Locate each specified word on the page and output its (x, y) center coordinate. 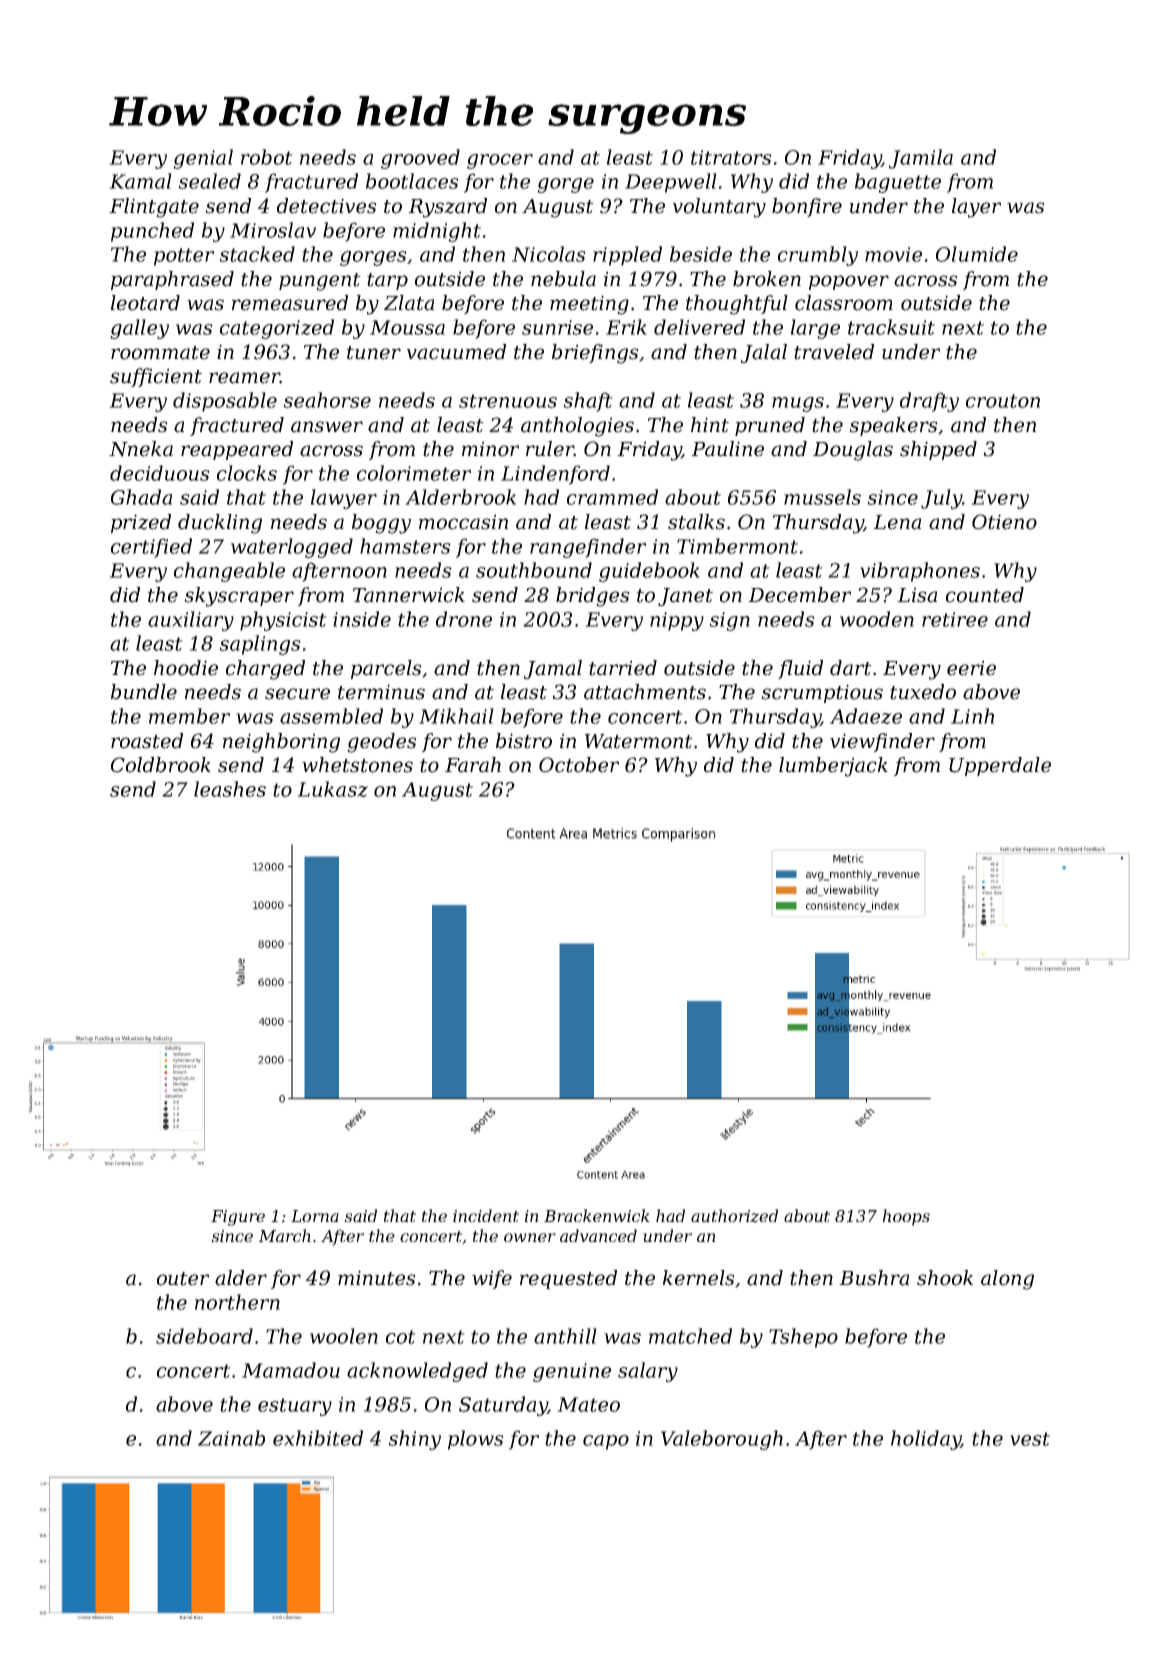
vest (1030, 1439)
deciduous (160, 473)
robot (267, 157)
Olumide (977, 254)
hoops (906, 1217)
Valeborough (722, 1440)
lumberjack (833, 767)
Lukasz (332, 789)
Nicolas (549, 254)
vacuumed (456, 352)
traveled (834, 352)
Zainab (231, 1438)
